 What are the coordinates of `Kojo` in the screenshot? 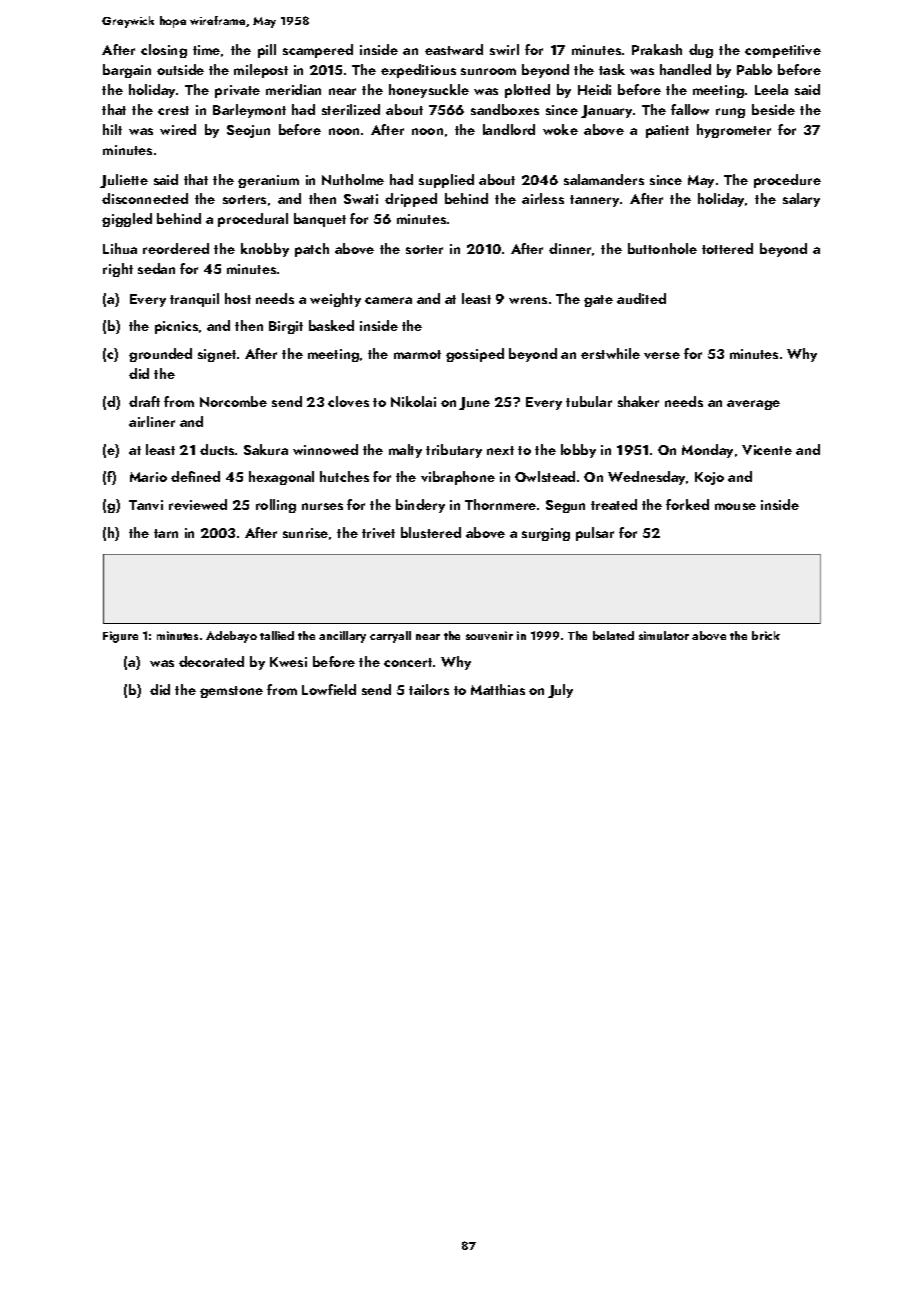 It's located at (709, 478).
